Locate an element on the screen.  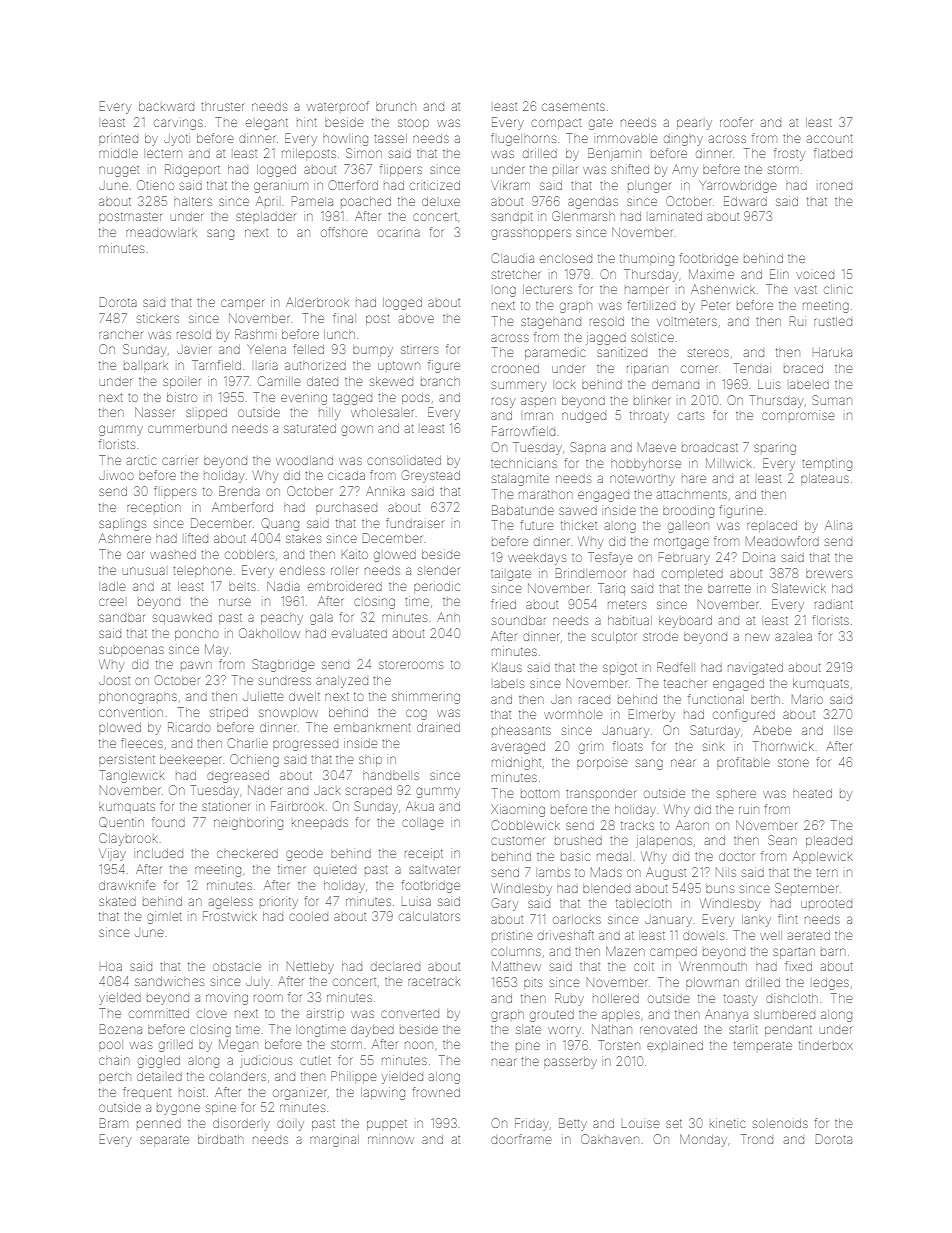
frosty is located at coordinates (789, 154).
